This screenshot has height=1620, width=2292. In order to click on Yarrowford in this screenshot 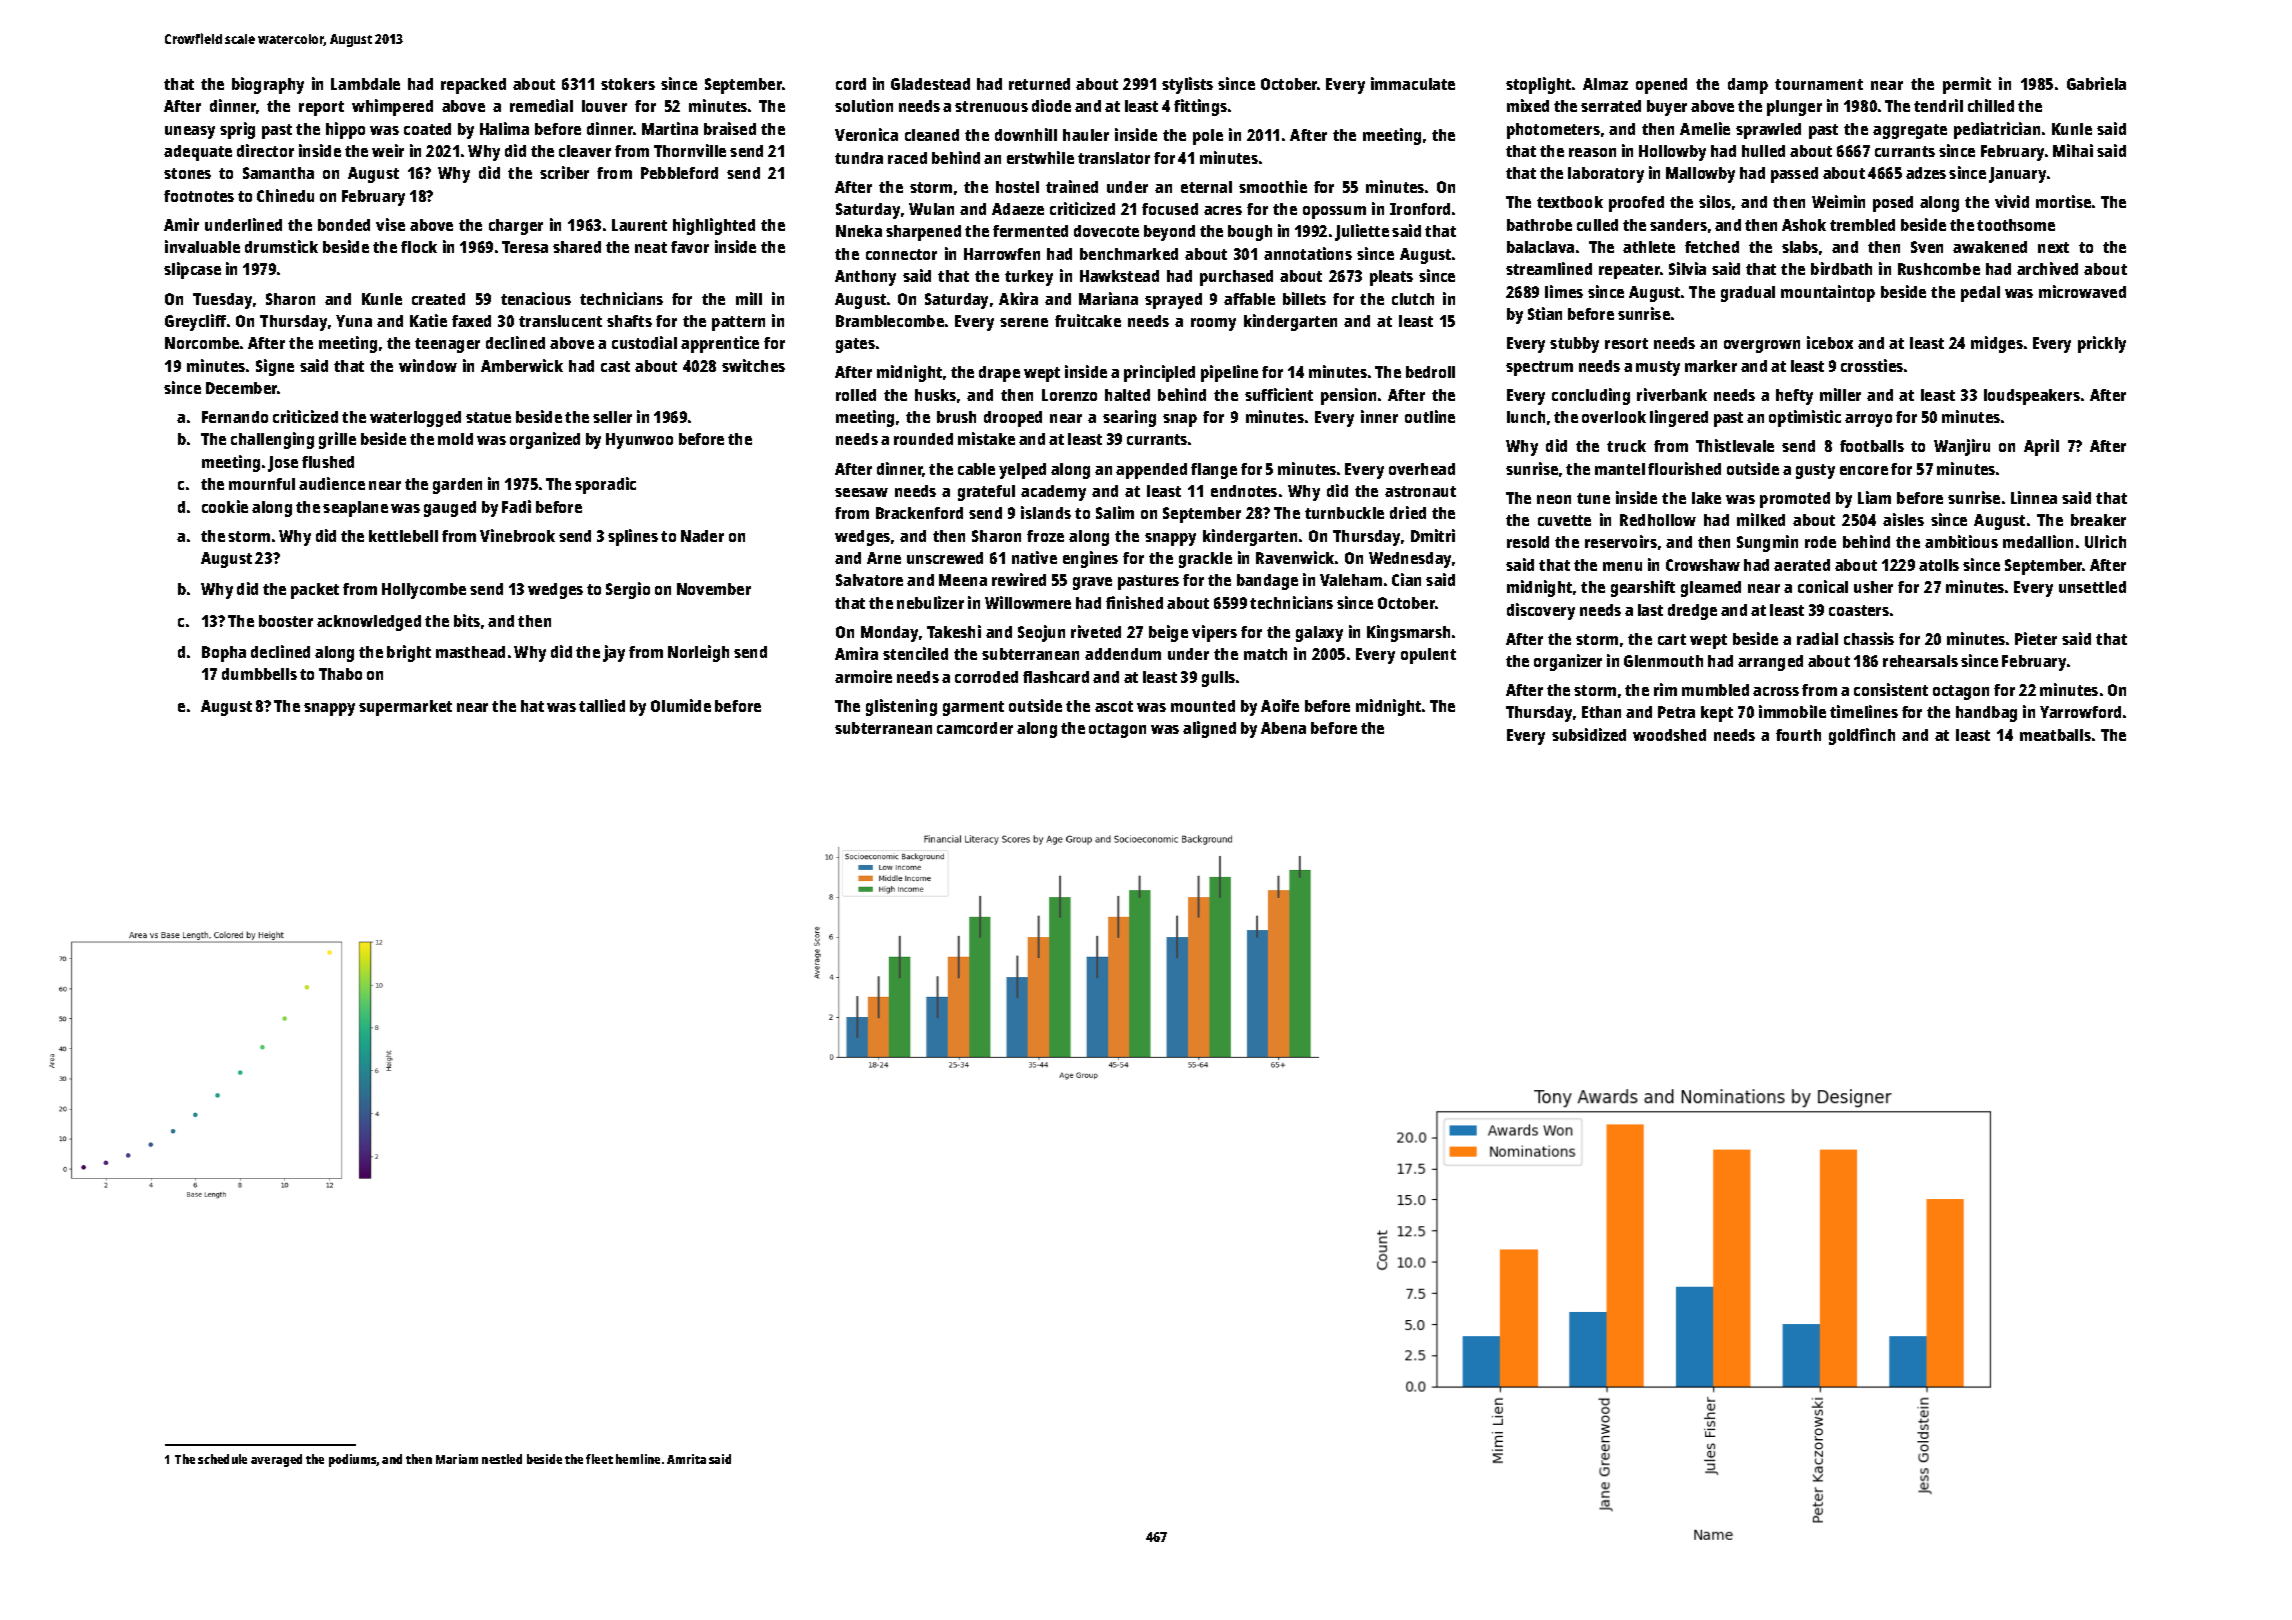, I will do `click(2080, 712)`.
